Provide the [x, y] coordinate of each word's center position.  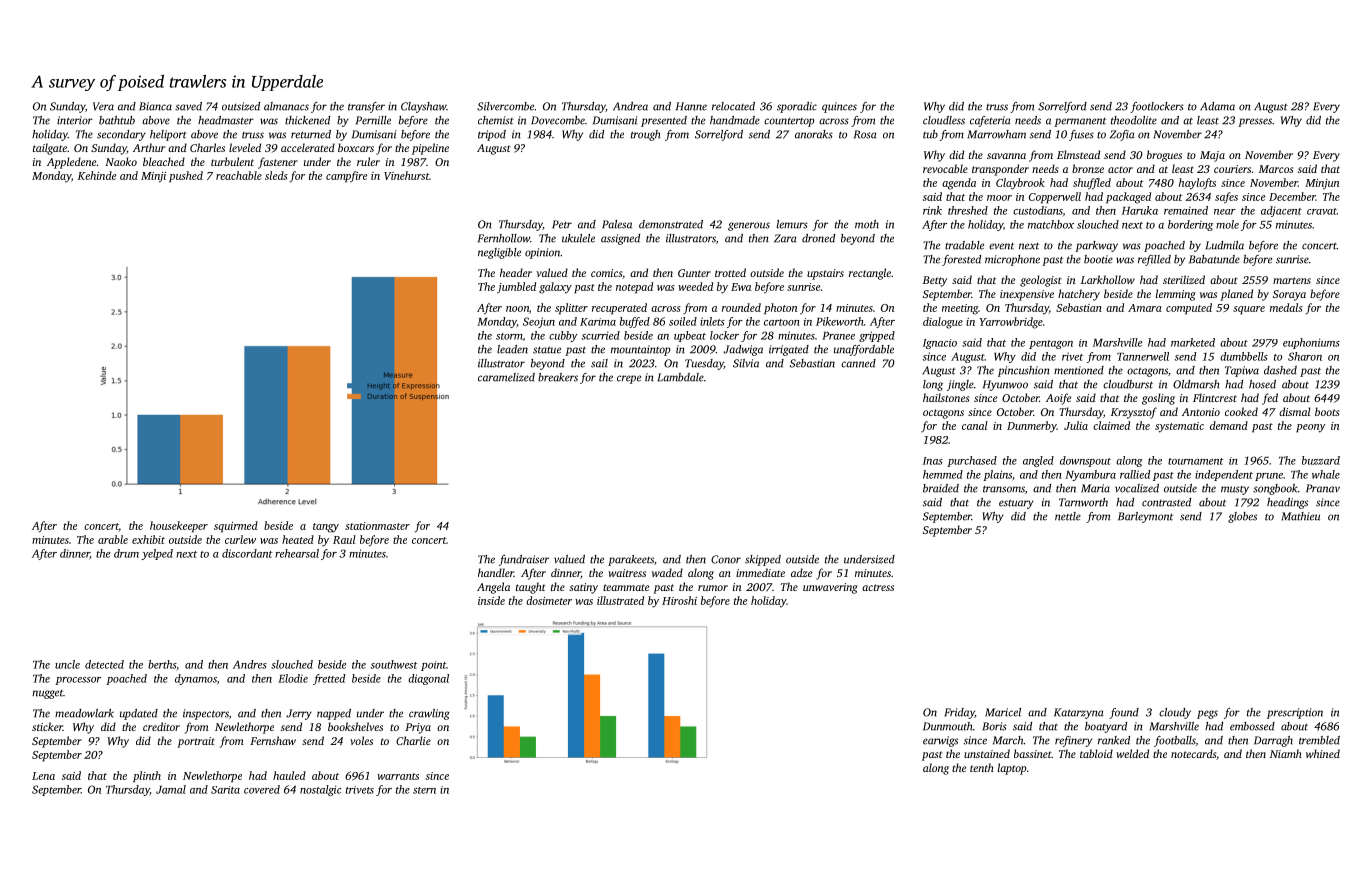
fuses [1081, 135]
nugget [47, 694]
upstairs [825, 274]
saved [188, 106]
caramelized [506, 377]
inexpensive [1027, 295]
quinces [839, 107]
